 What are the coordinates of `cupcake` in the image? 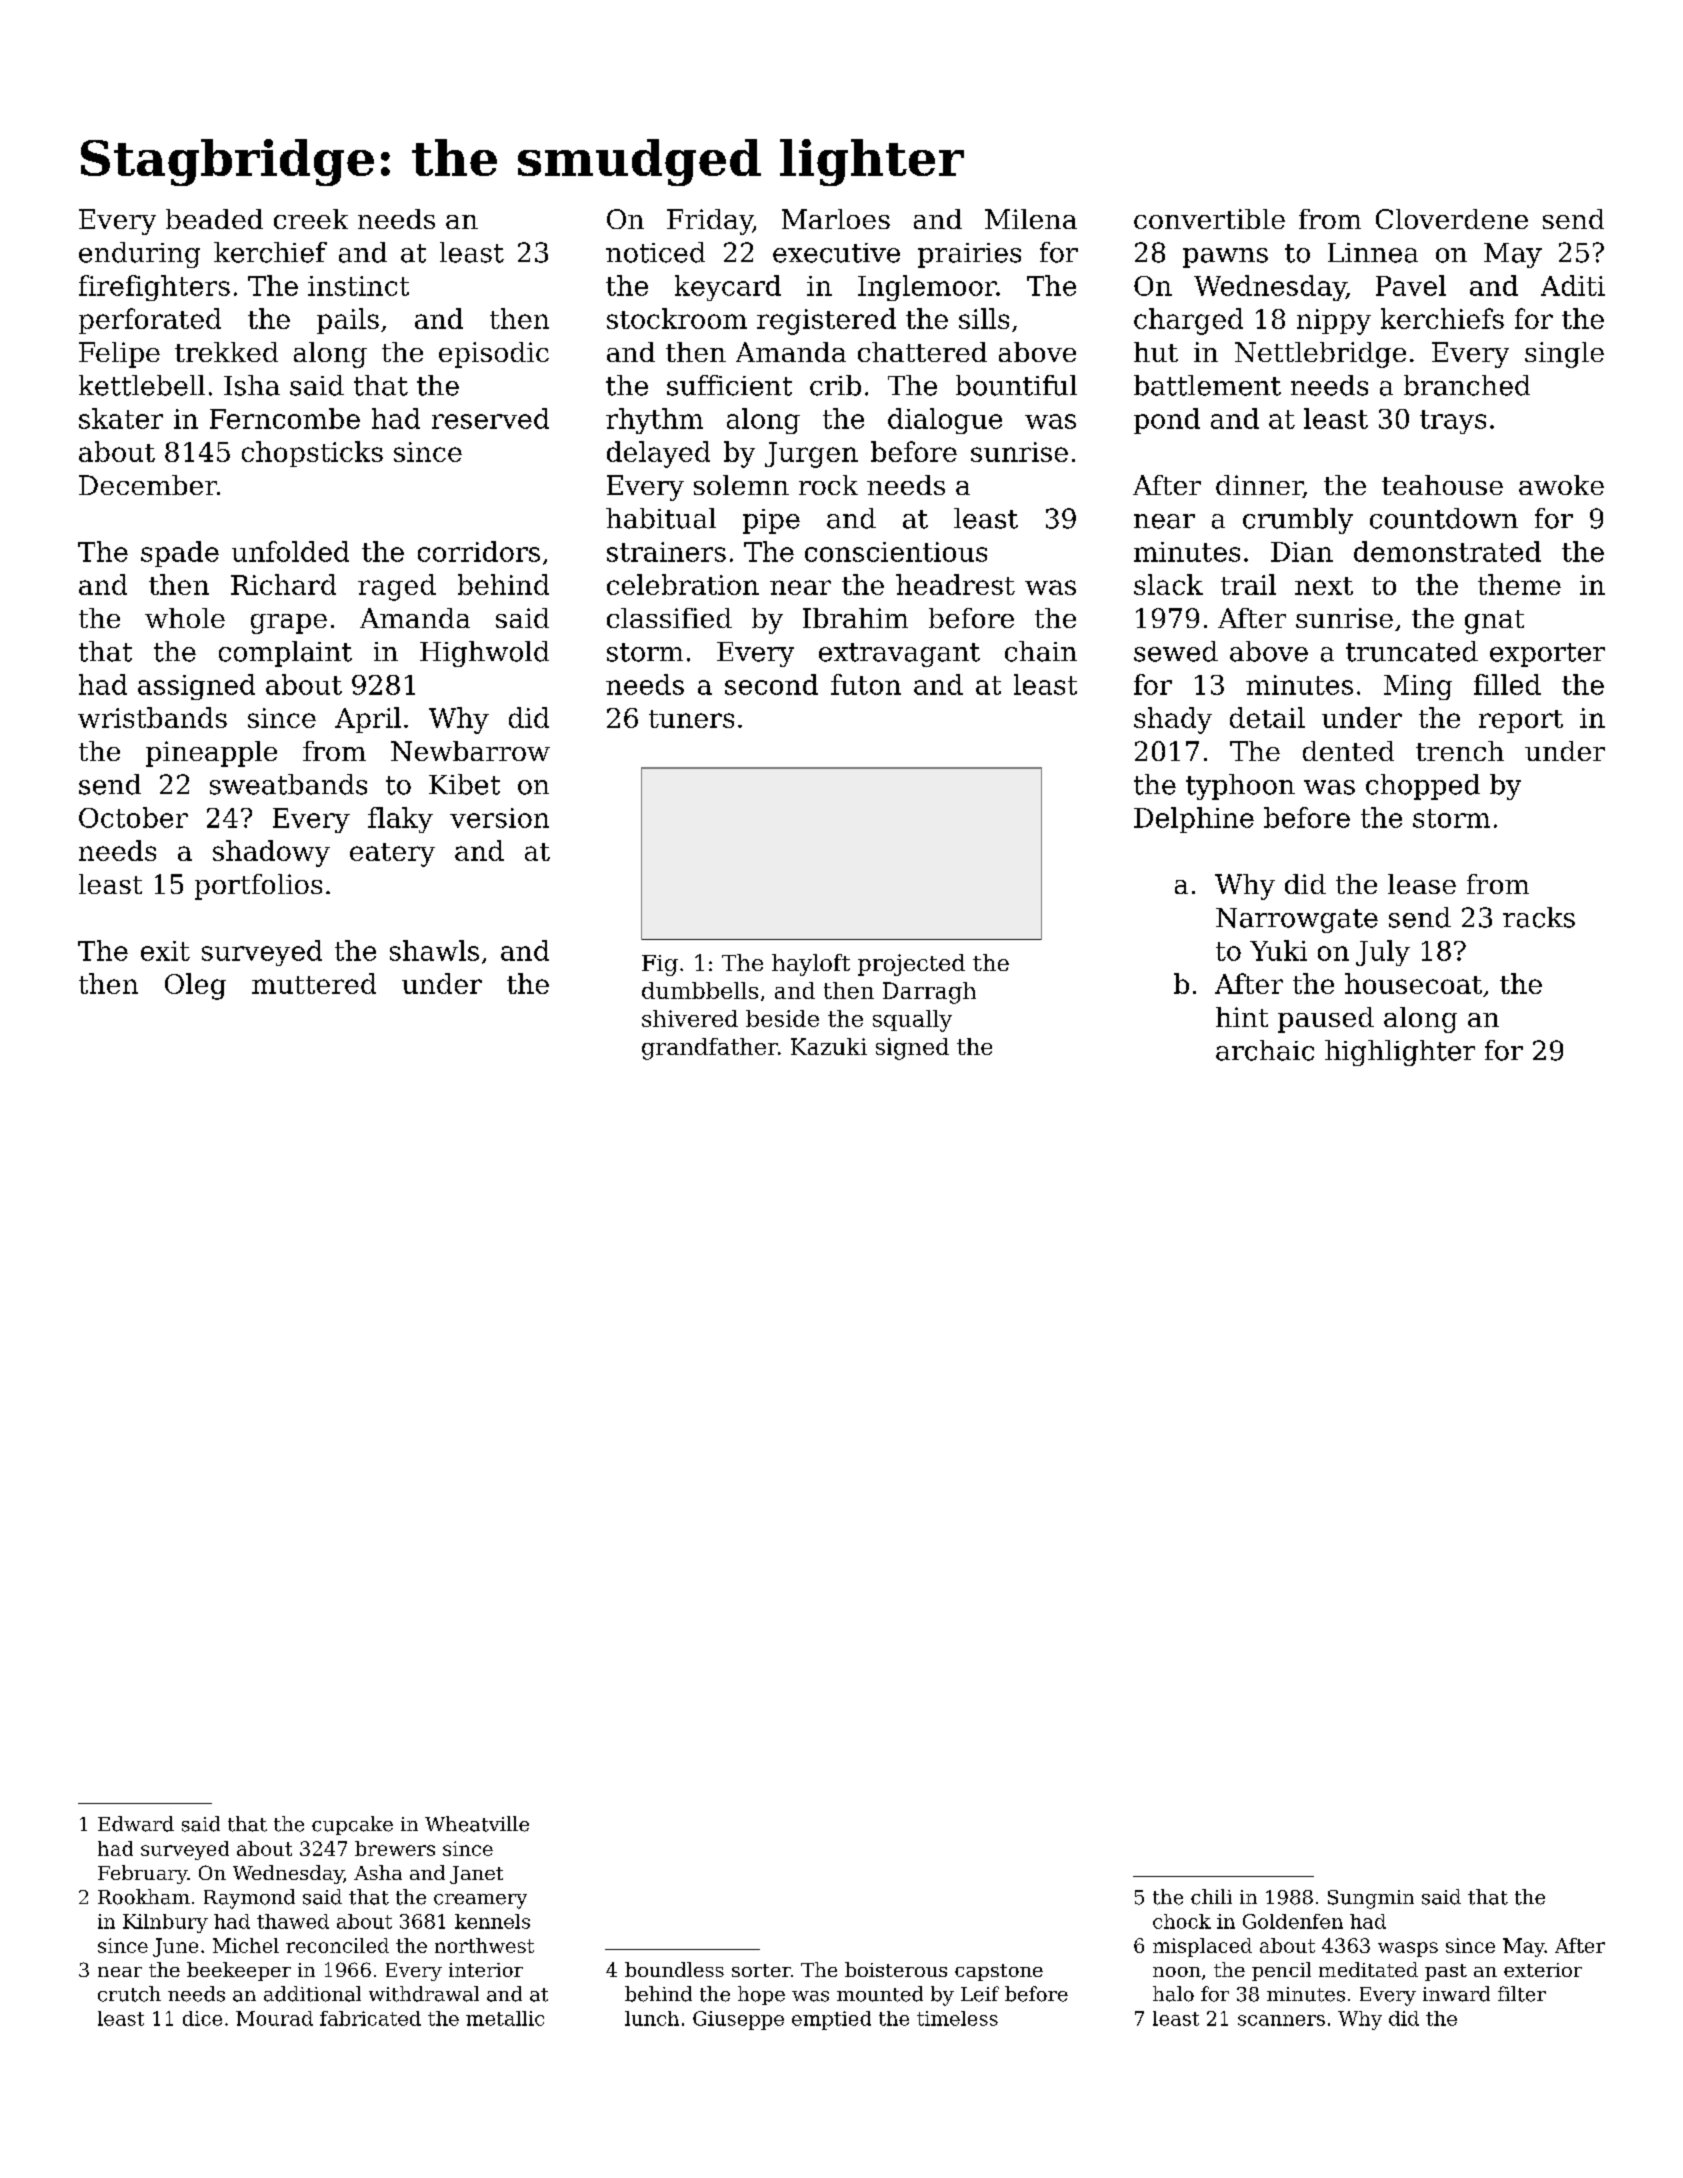 It's located at (352, 1825).
